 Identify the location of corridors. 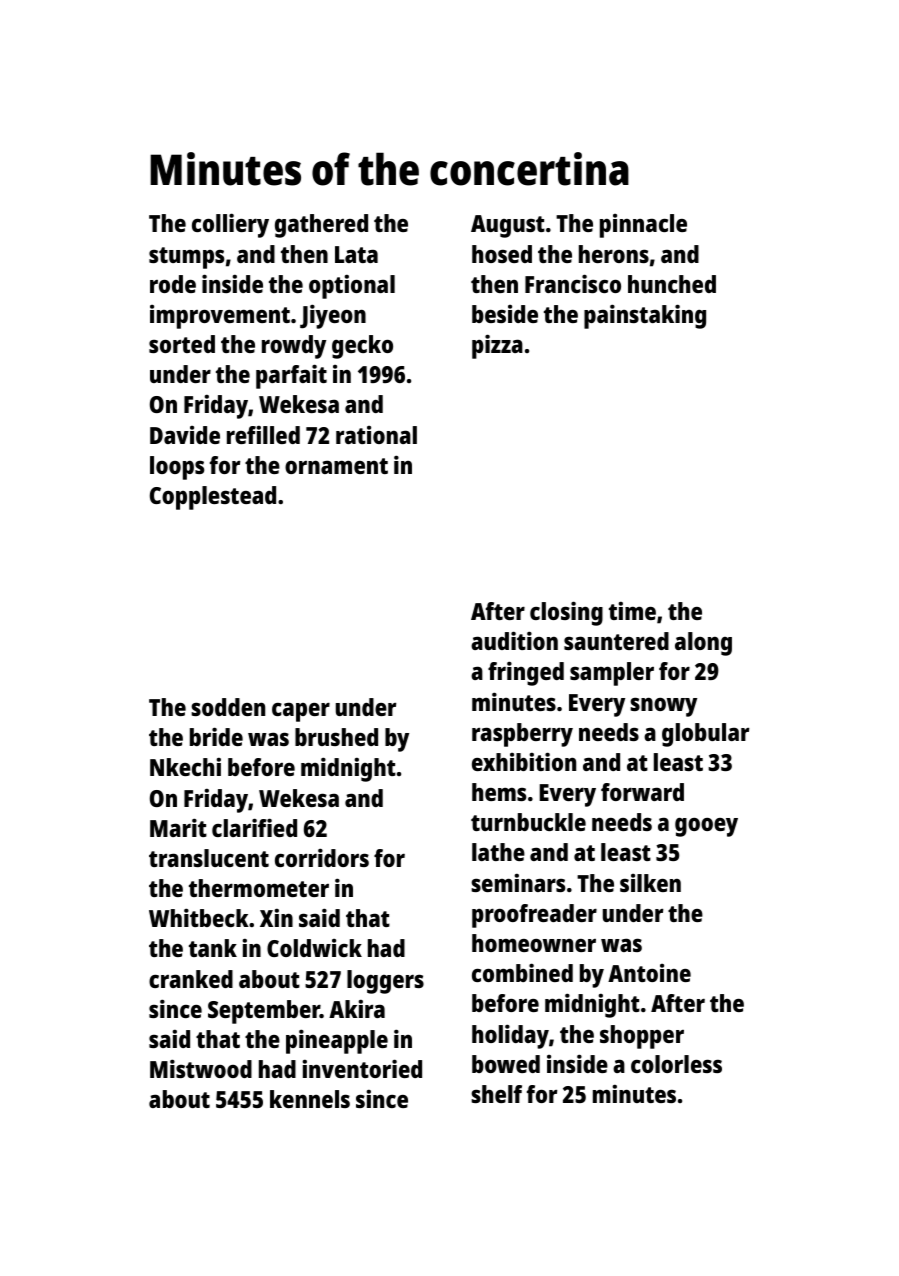
(322, 857).
